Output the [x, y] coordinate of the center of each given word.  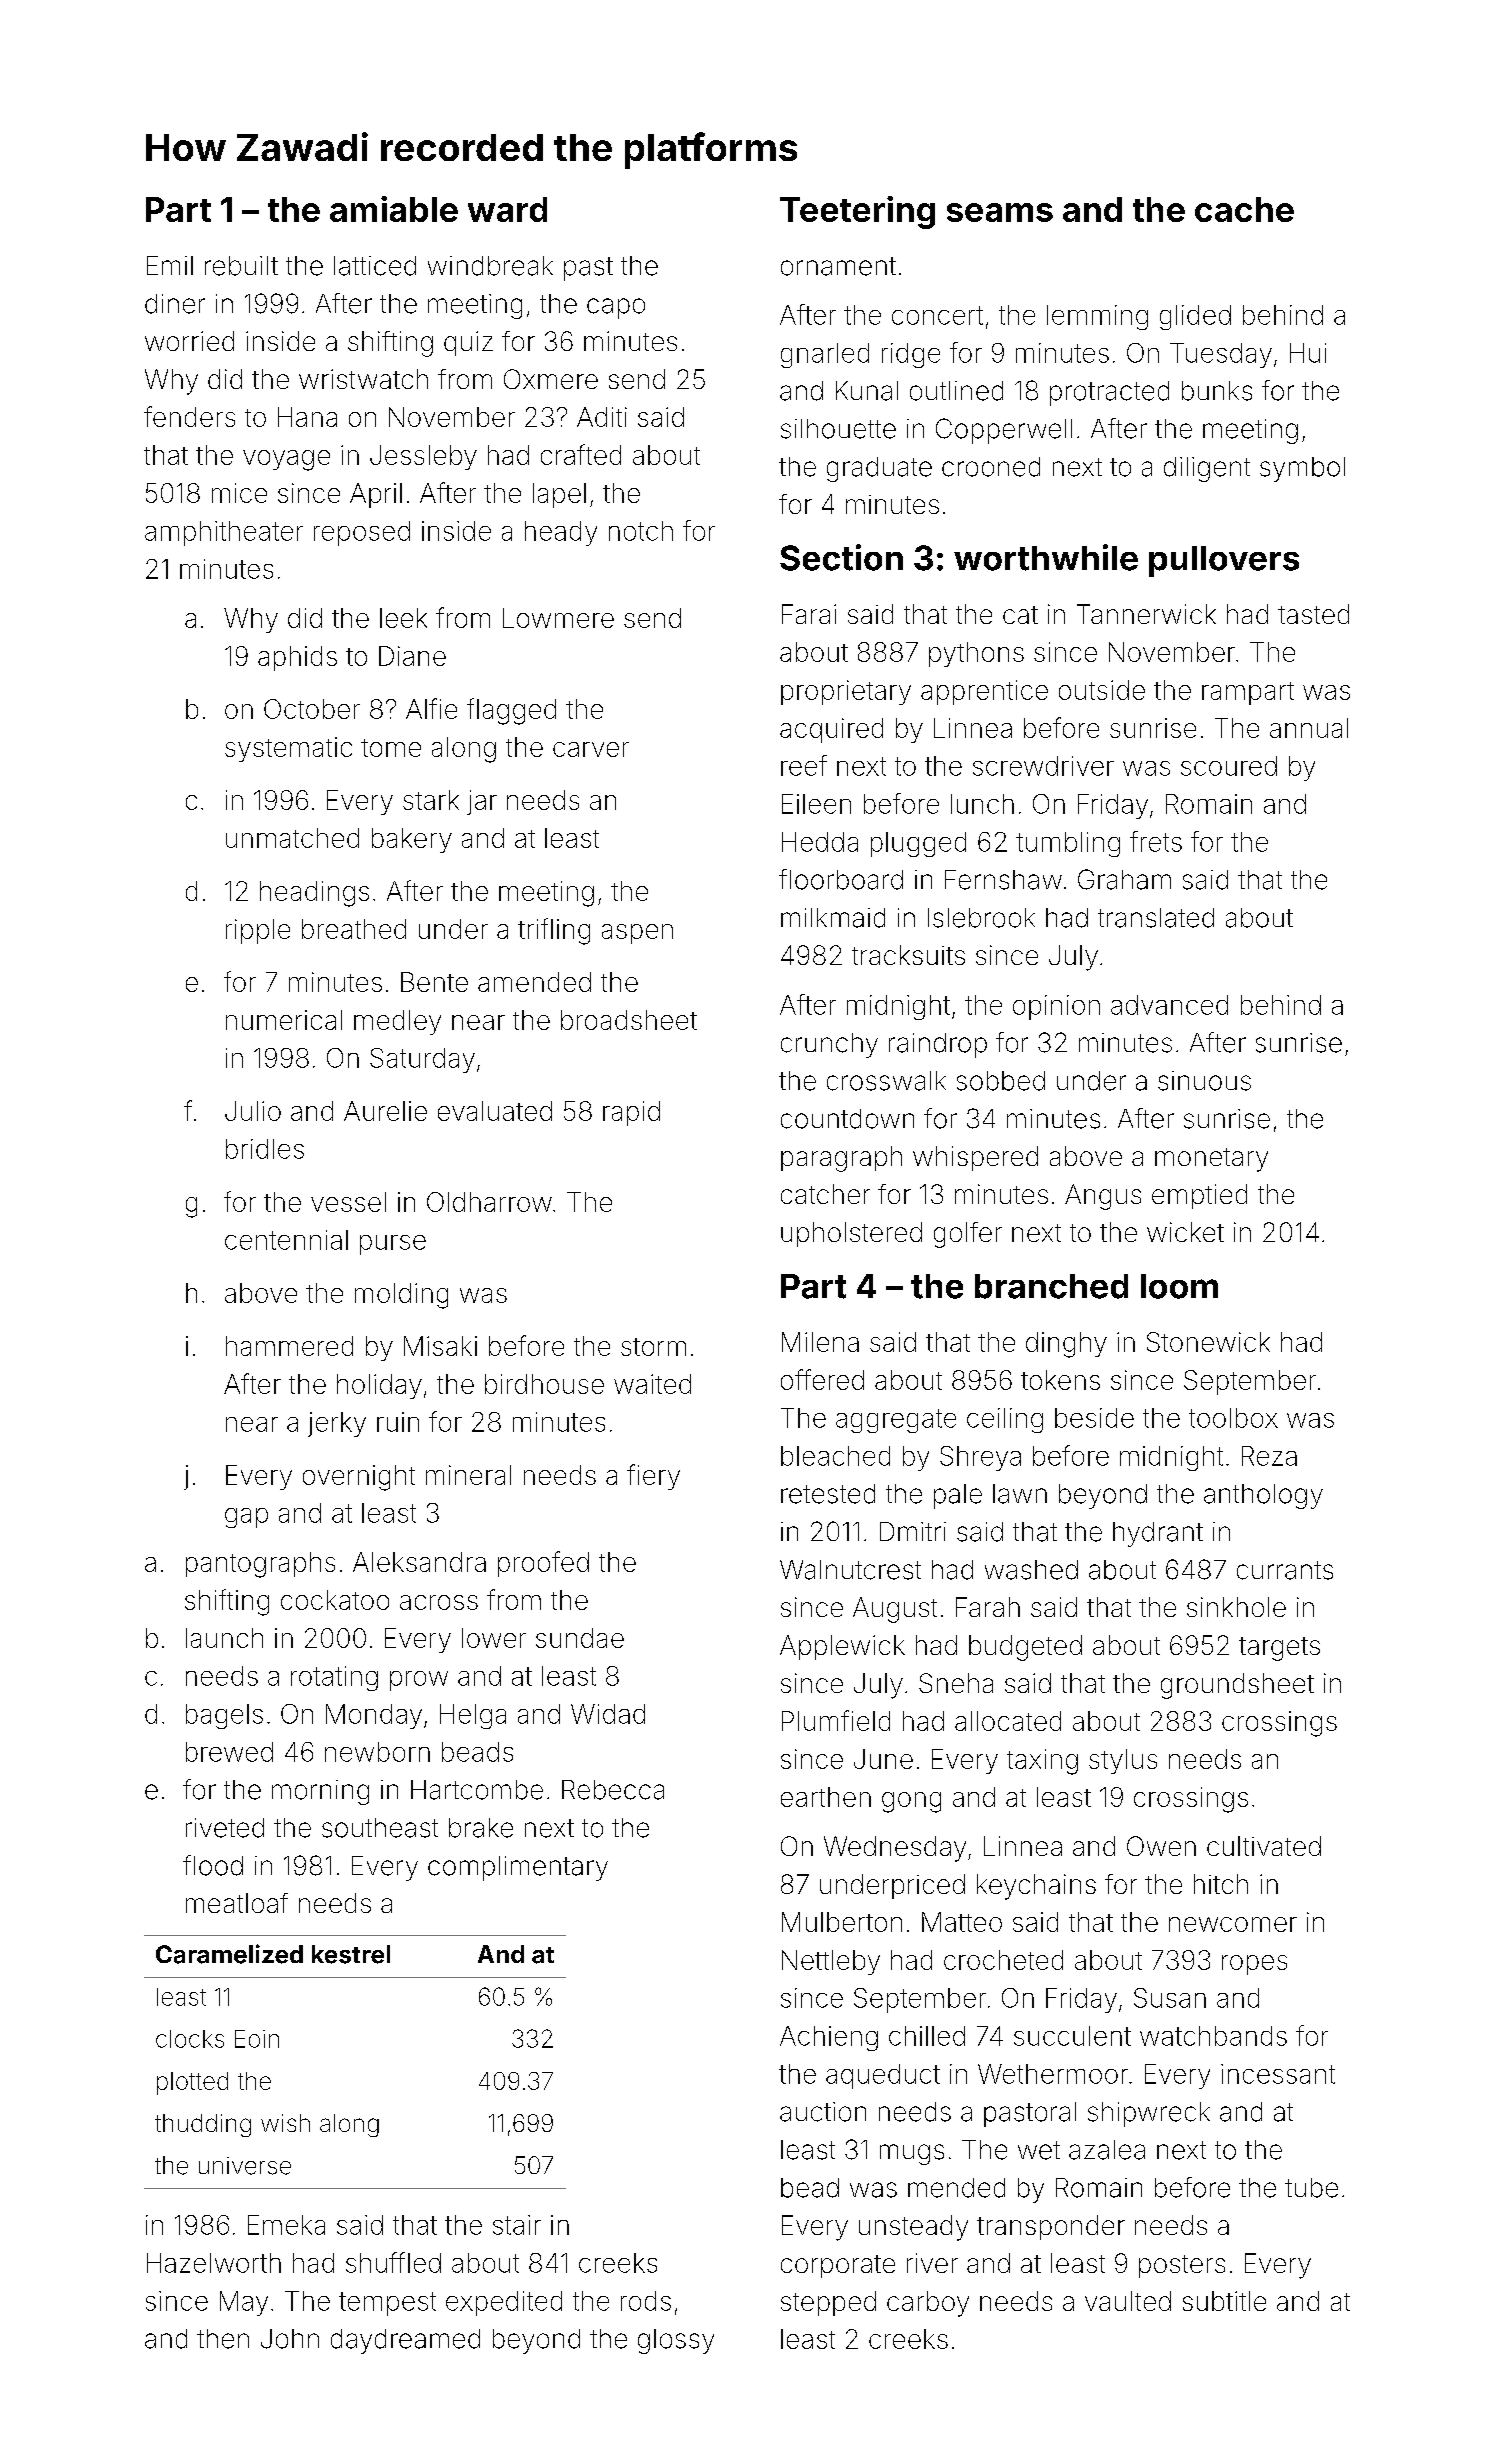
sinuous [1204, 1081]
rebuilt [241, 266]
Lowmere [558, 618]
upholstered [851, 1234]
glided [1195, 317]
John [290, 2339]
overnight [359, 1478]
